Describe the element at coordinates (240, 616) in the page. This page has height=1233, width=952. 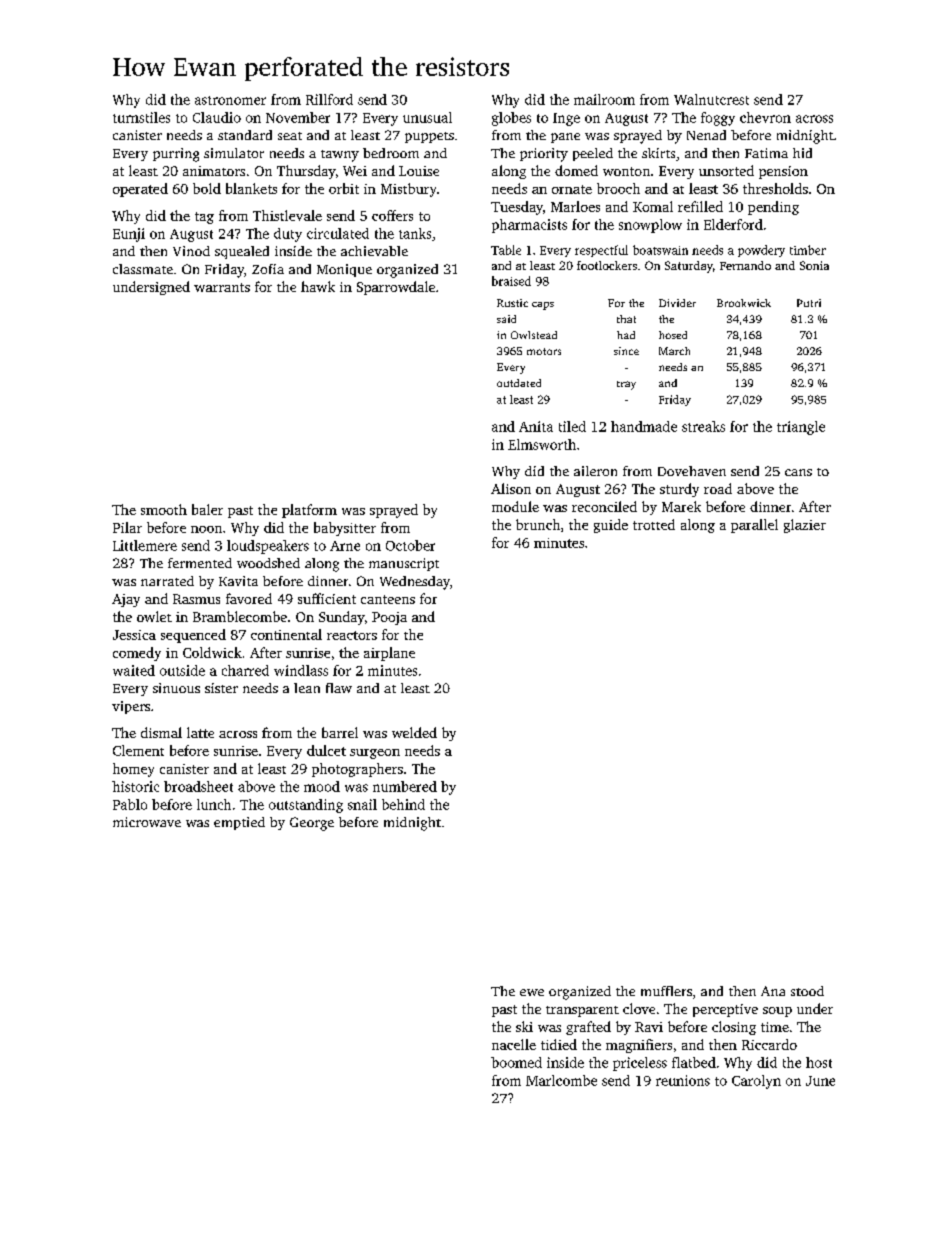
I see `Bramblecombe` at that location.
